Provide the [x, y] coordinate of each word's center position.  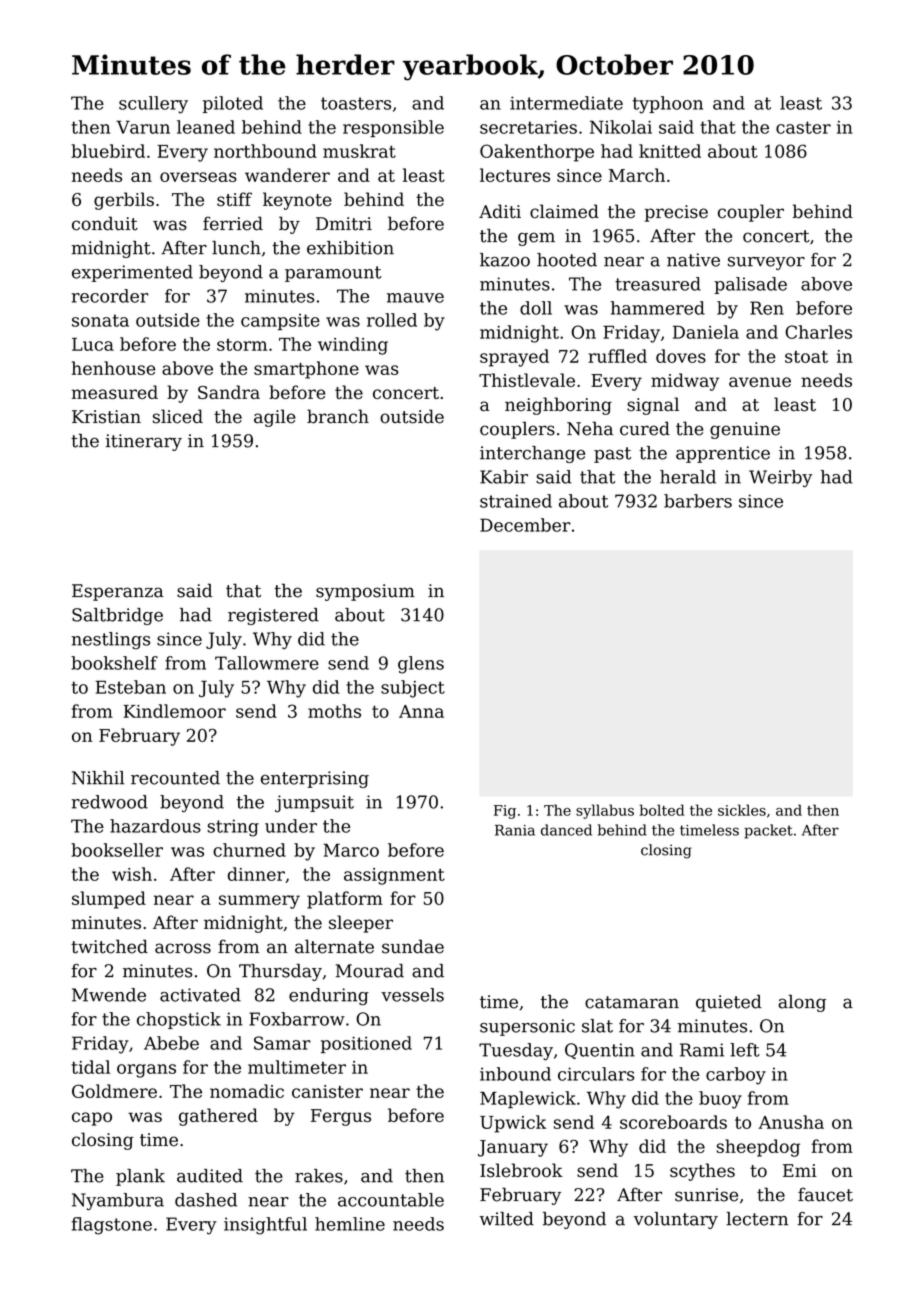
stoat [806, 357]
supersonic [527, 1027]
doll [536, 308]
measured [115, 392]
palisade [750, 285]
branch [338, 416]
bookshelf [114, 663]
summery [259, 902]
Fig [505, 812]
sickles [742, 810]
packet [768, 831]
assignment [394, 876]
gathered [218, 1117]
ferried [233, 223]
